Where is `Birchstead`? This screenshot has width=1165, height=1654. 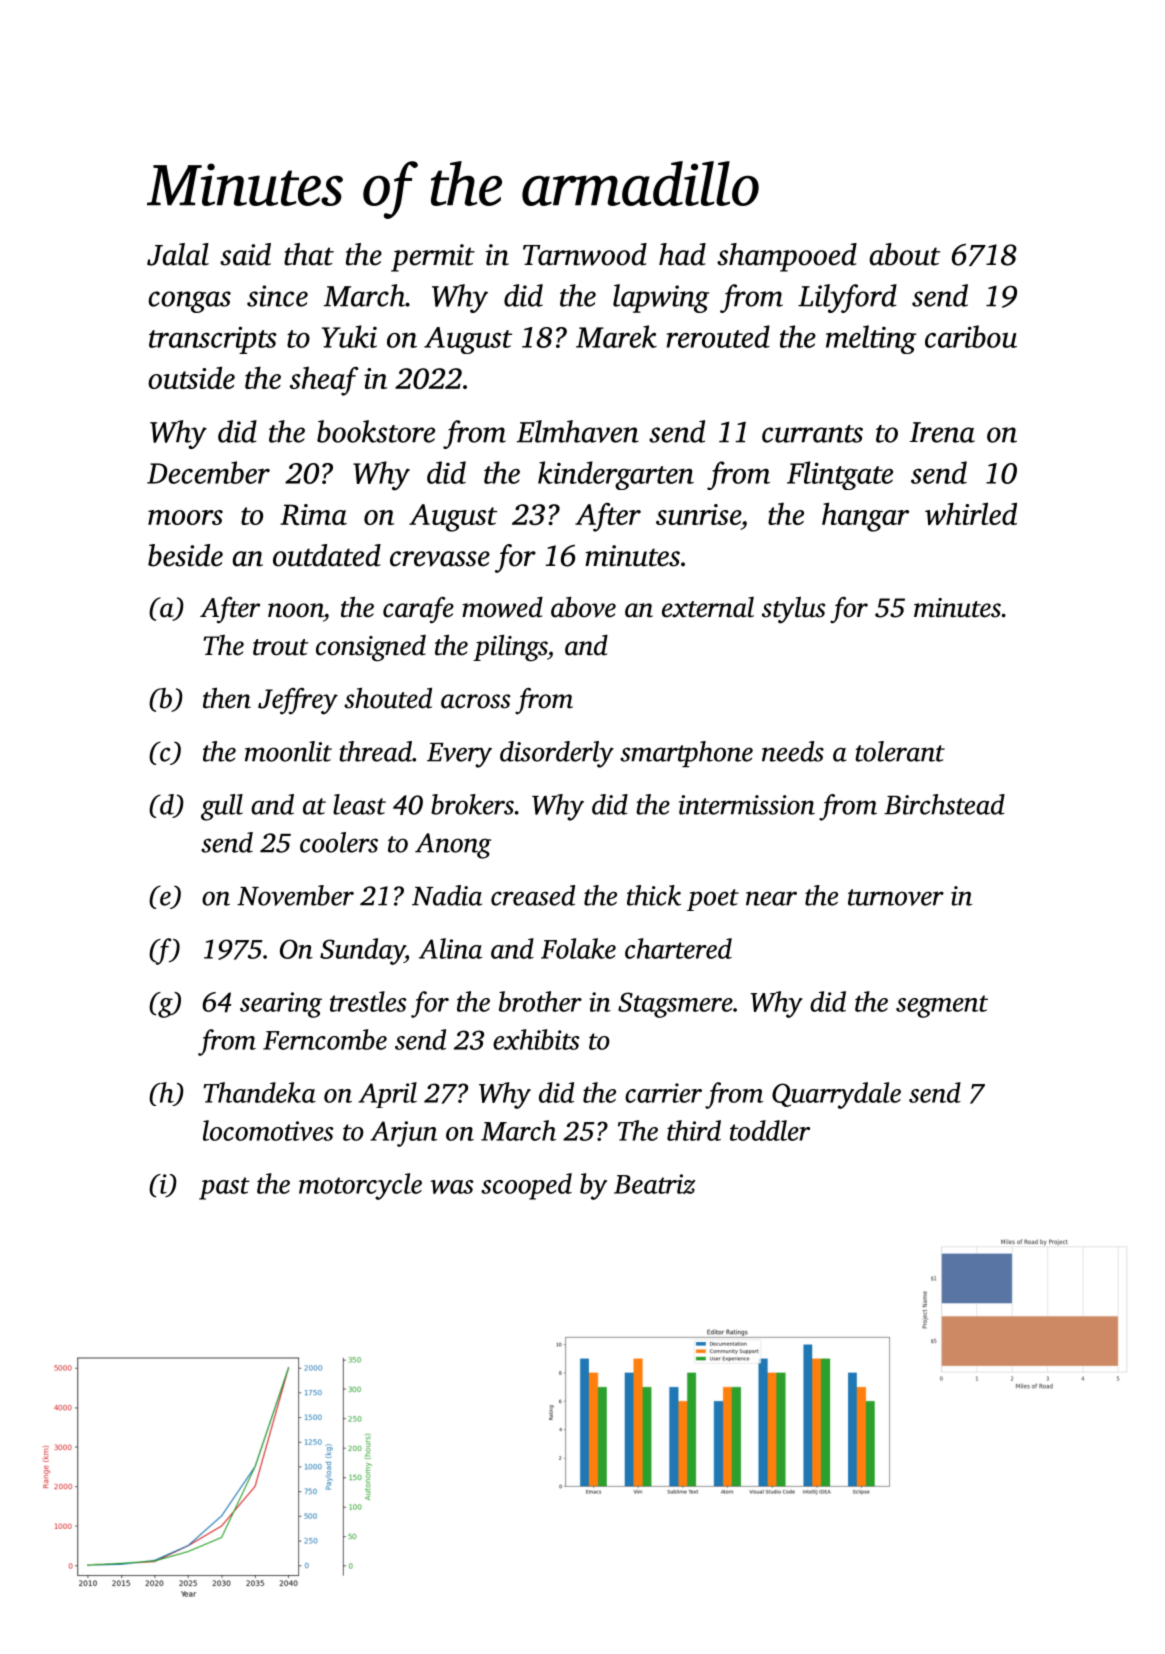 Birchstead is located at coordinates (944, 804).
